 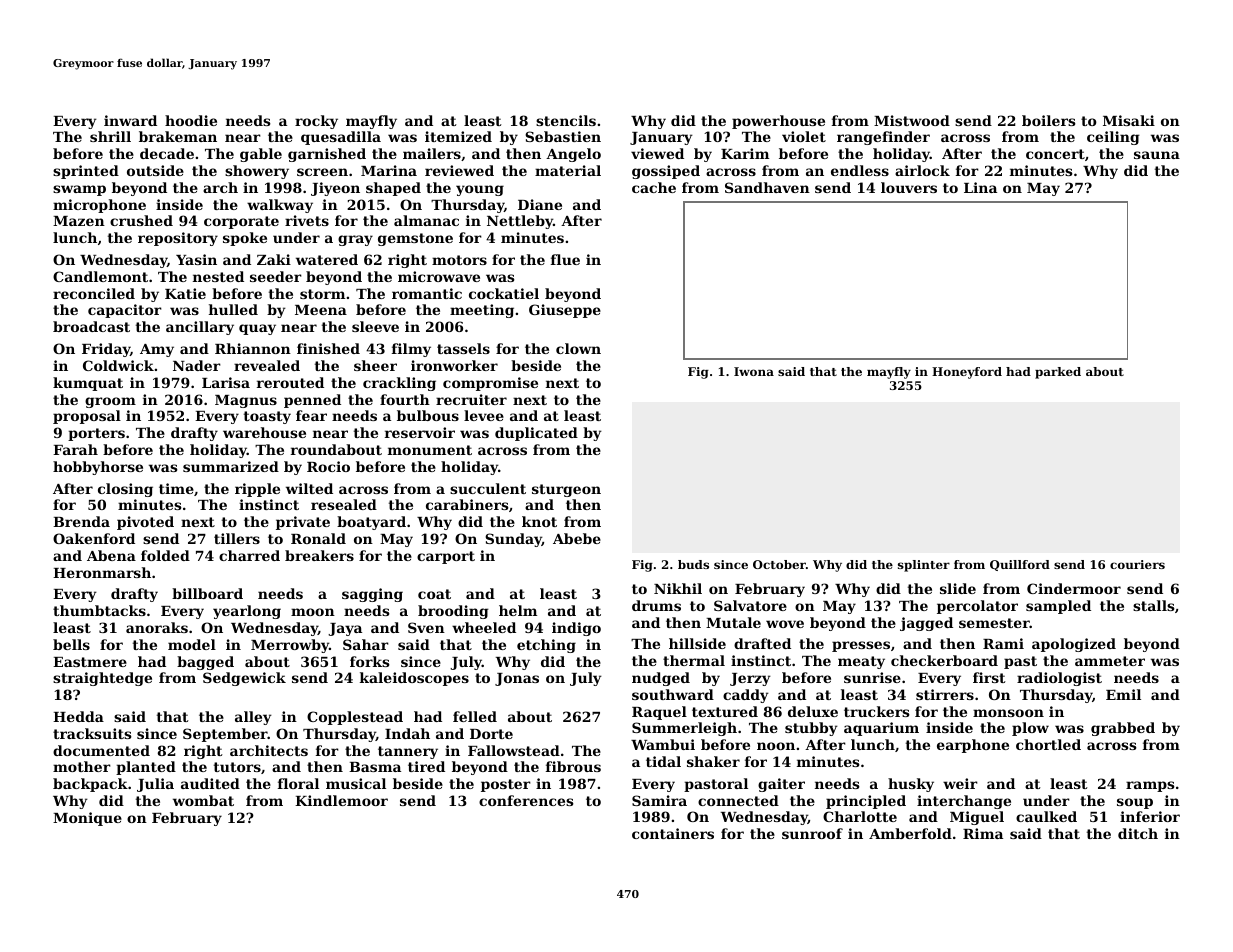 I want to click on Amberfold, so click(x=910, y=833).
